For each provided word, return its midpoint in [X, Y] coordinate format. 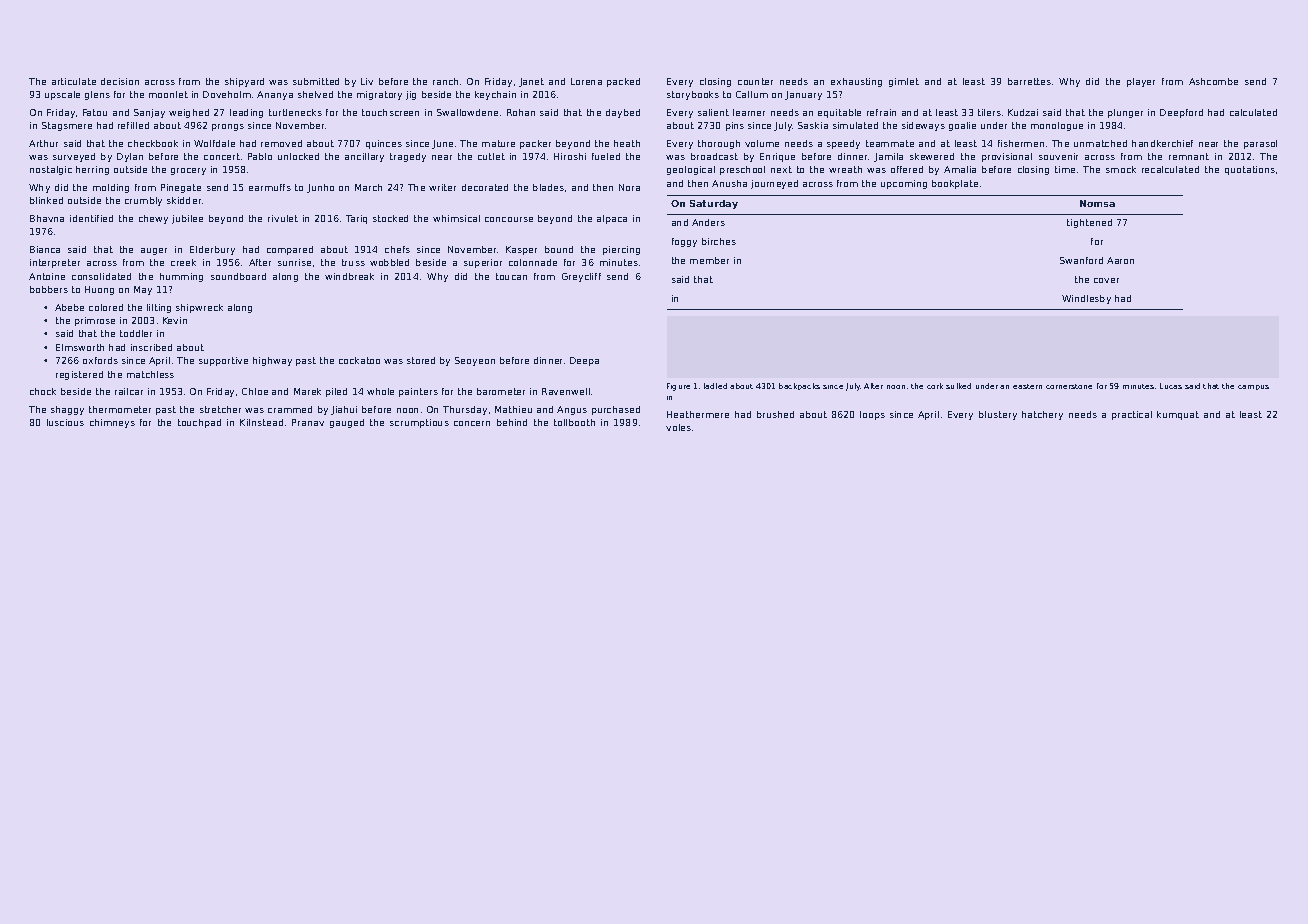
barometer [501, 391]
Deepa [584, 361]
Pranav [308, 422]
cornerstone [1069, 386]
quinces [384, 144]
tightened [1089, 223]
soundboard [238, 276]
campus [1253, 387]
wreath [845, 169]
